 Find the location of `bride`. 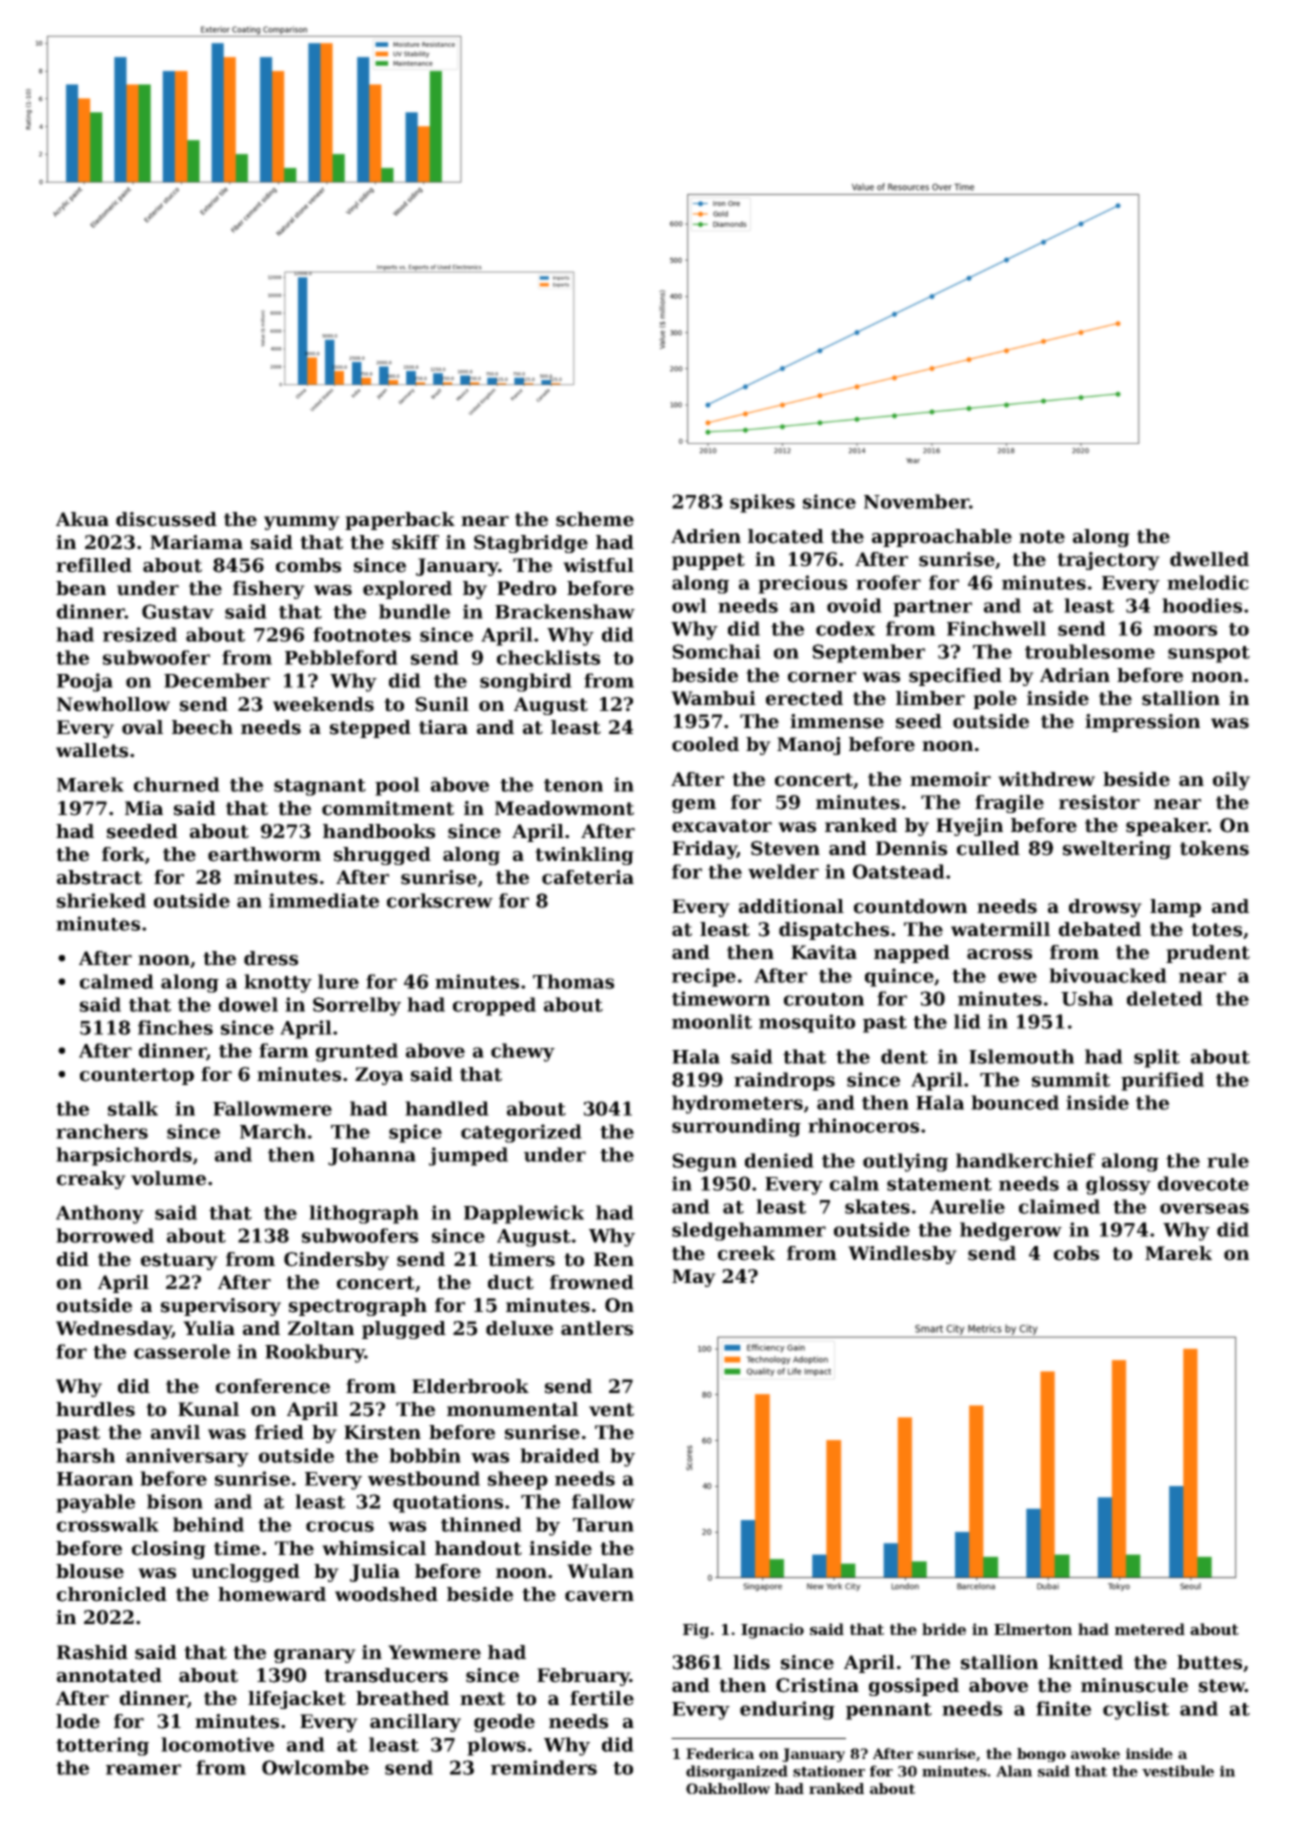

bride is located at coordinates (944, 1629).
